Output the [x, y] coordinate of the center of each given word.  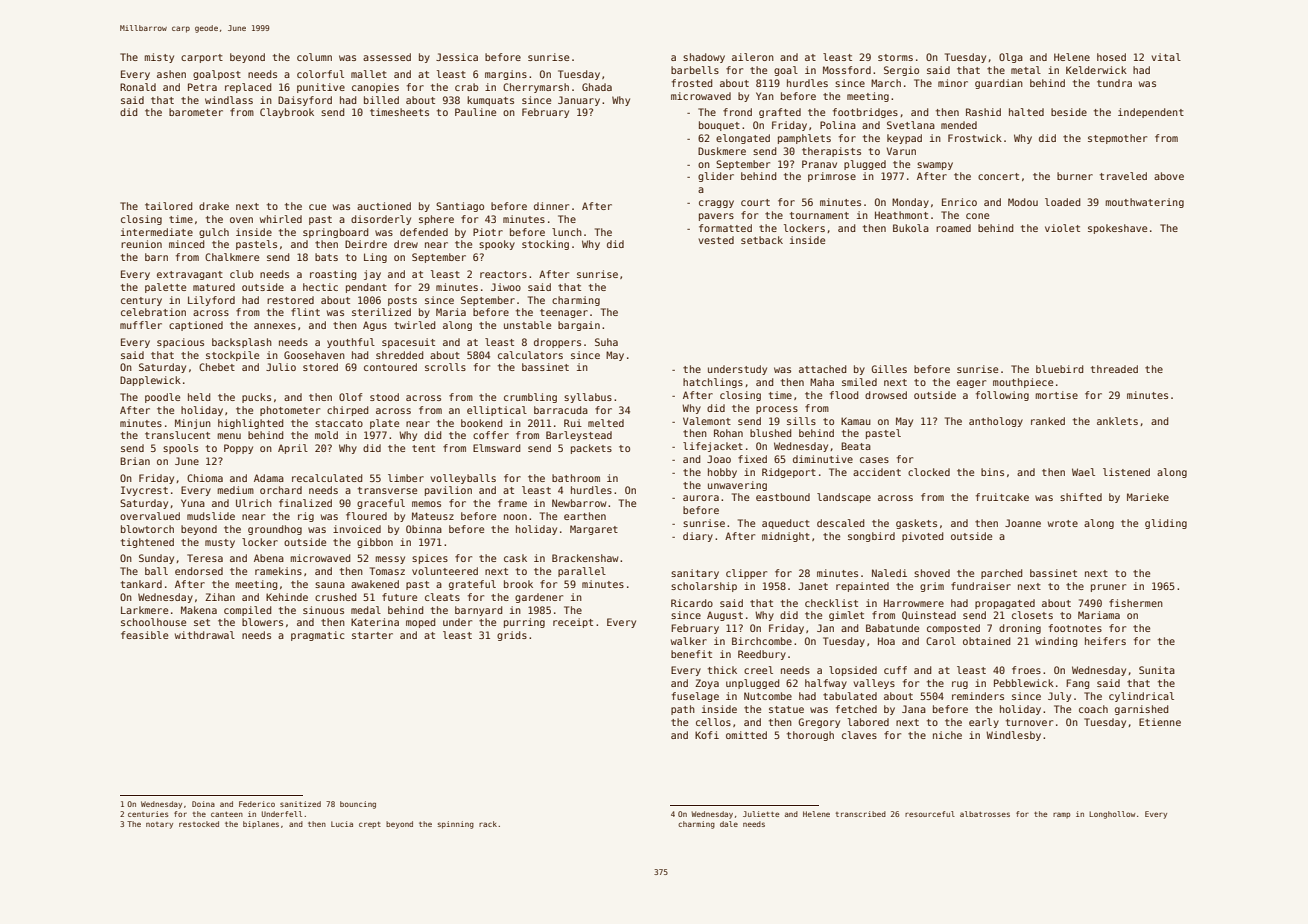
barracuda [561, 410]
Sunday [156, 559]
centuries [148, 814]
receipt [573, 623]
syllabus [588, 398]
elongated [743, 139]
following [1002, 396]
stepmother [1117, 139]
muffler [141, 325]
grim [932, 587]
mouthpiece [1023, 383]
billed [381, 100]
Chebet [217, 367]
